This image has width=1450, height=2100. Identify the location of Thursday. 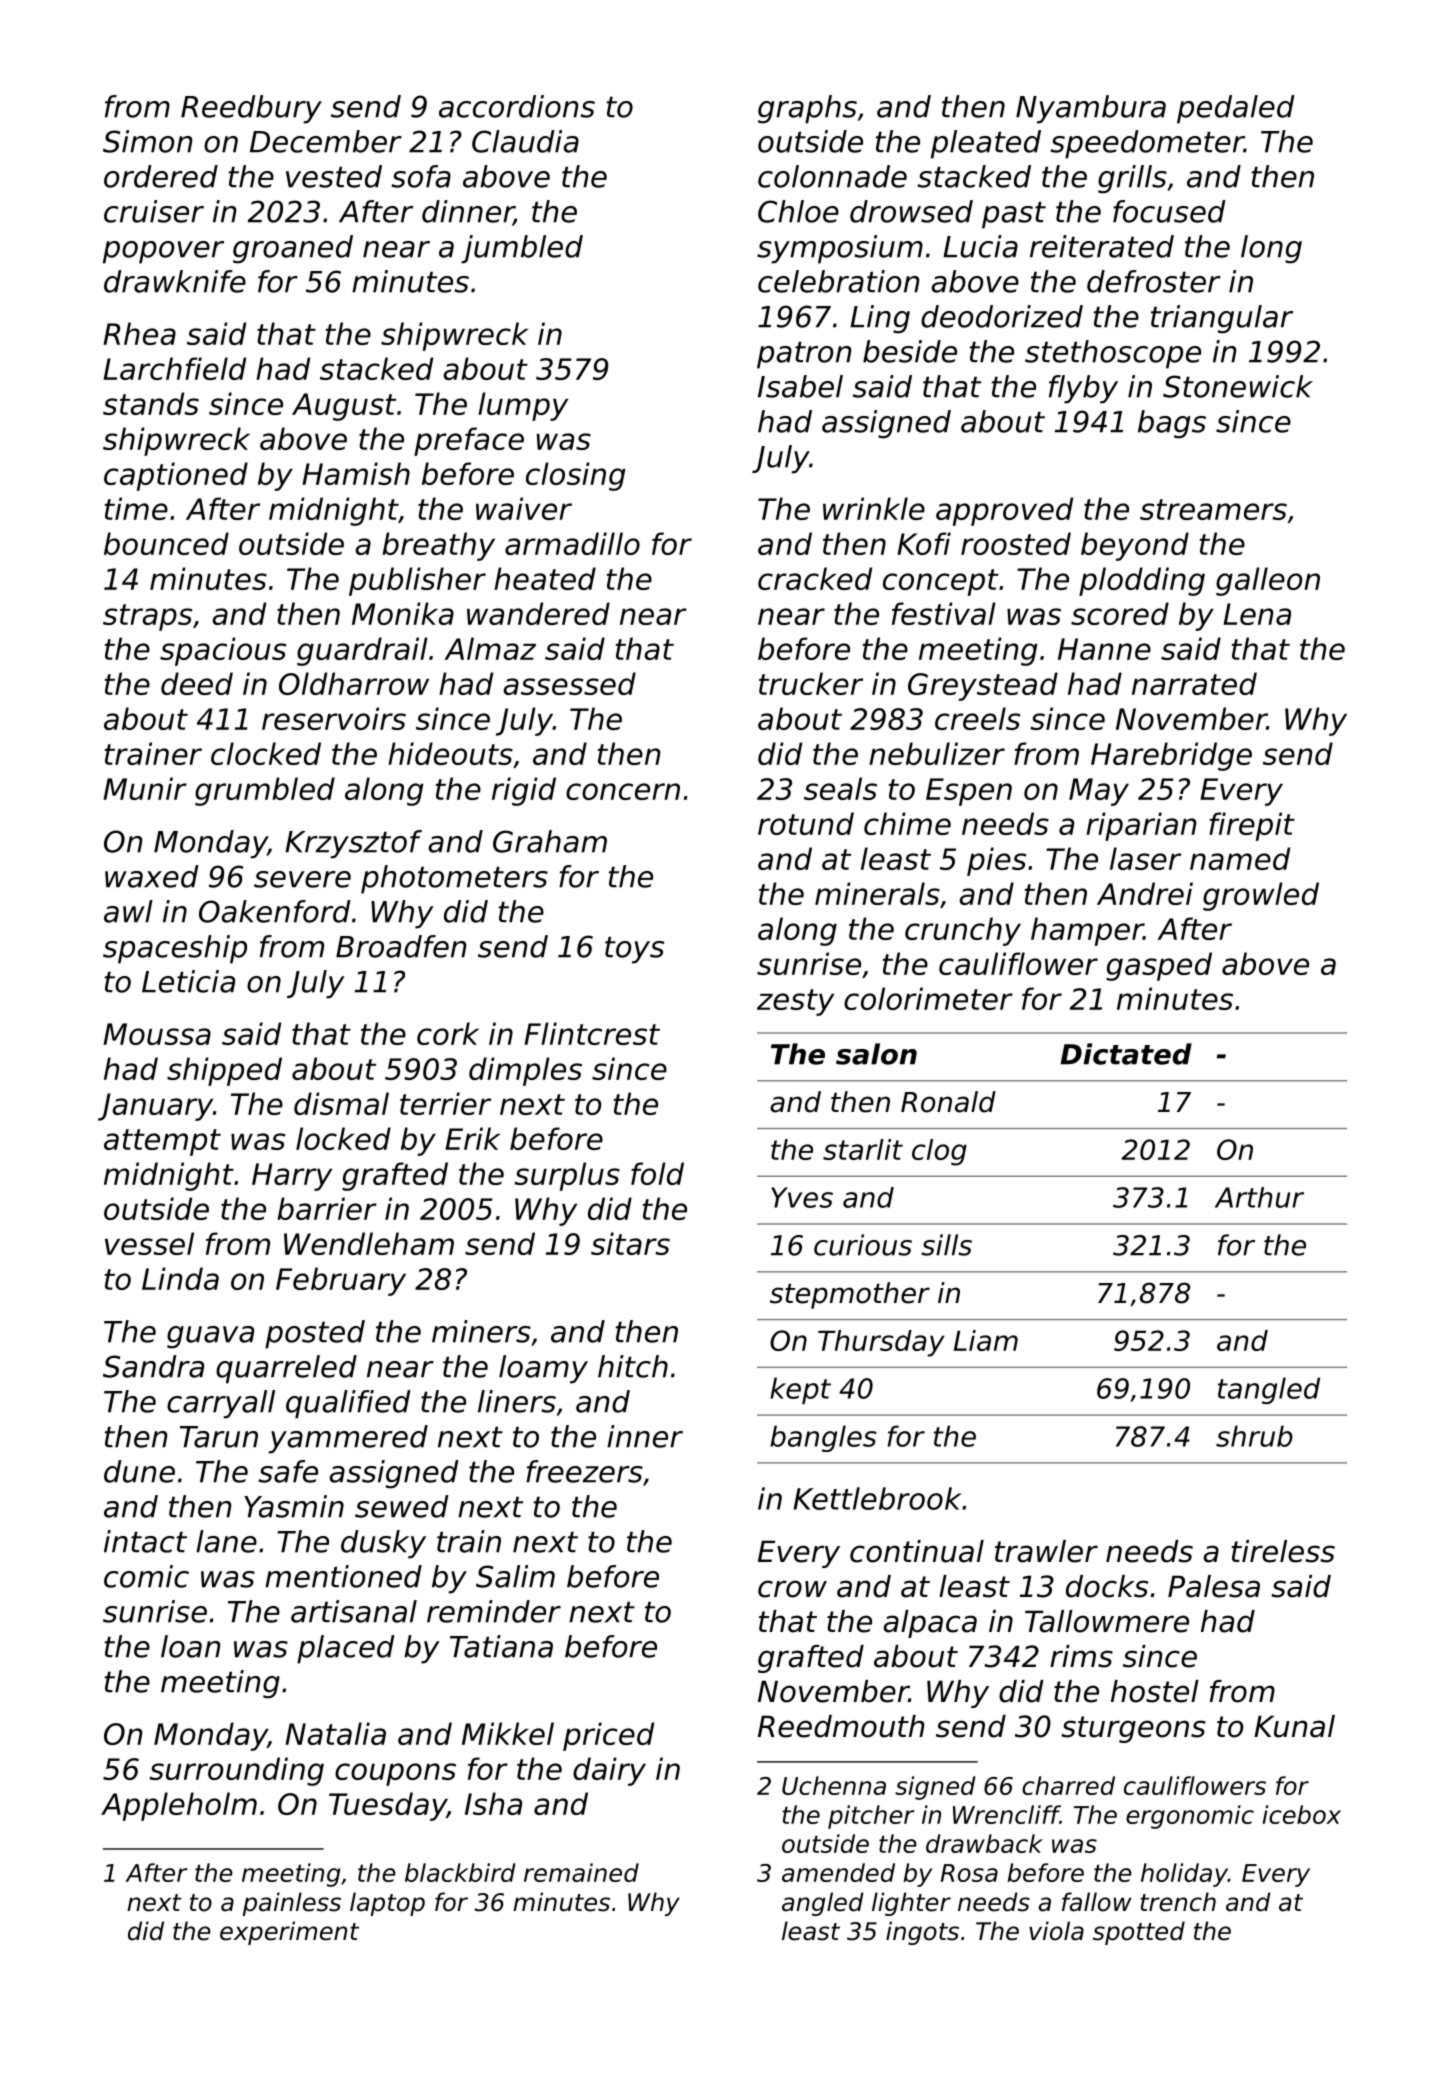
(881, 1343).
